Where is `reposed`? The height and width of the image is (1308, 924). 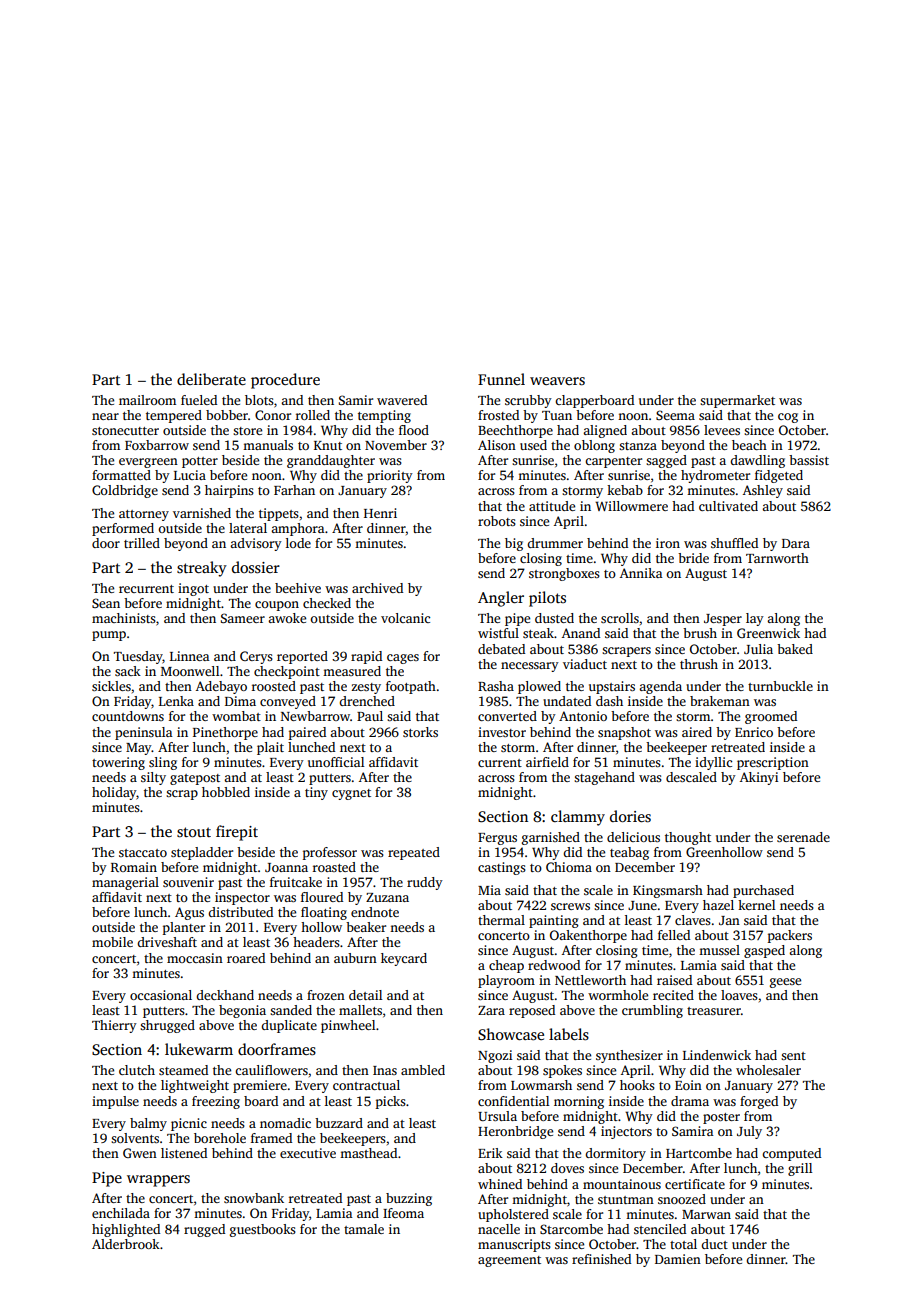
reposed is located at coordinates (532, 1011).
